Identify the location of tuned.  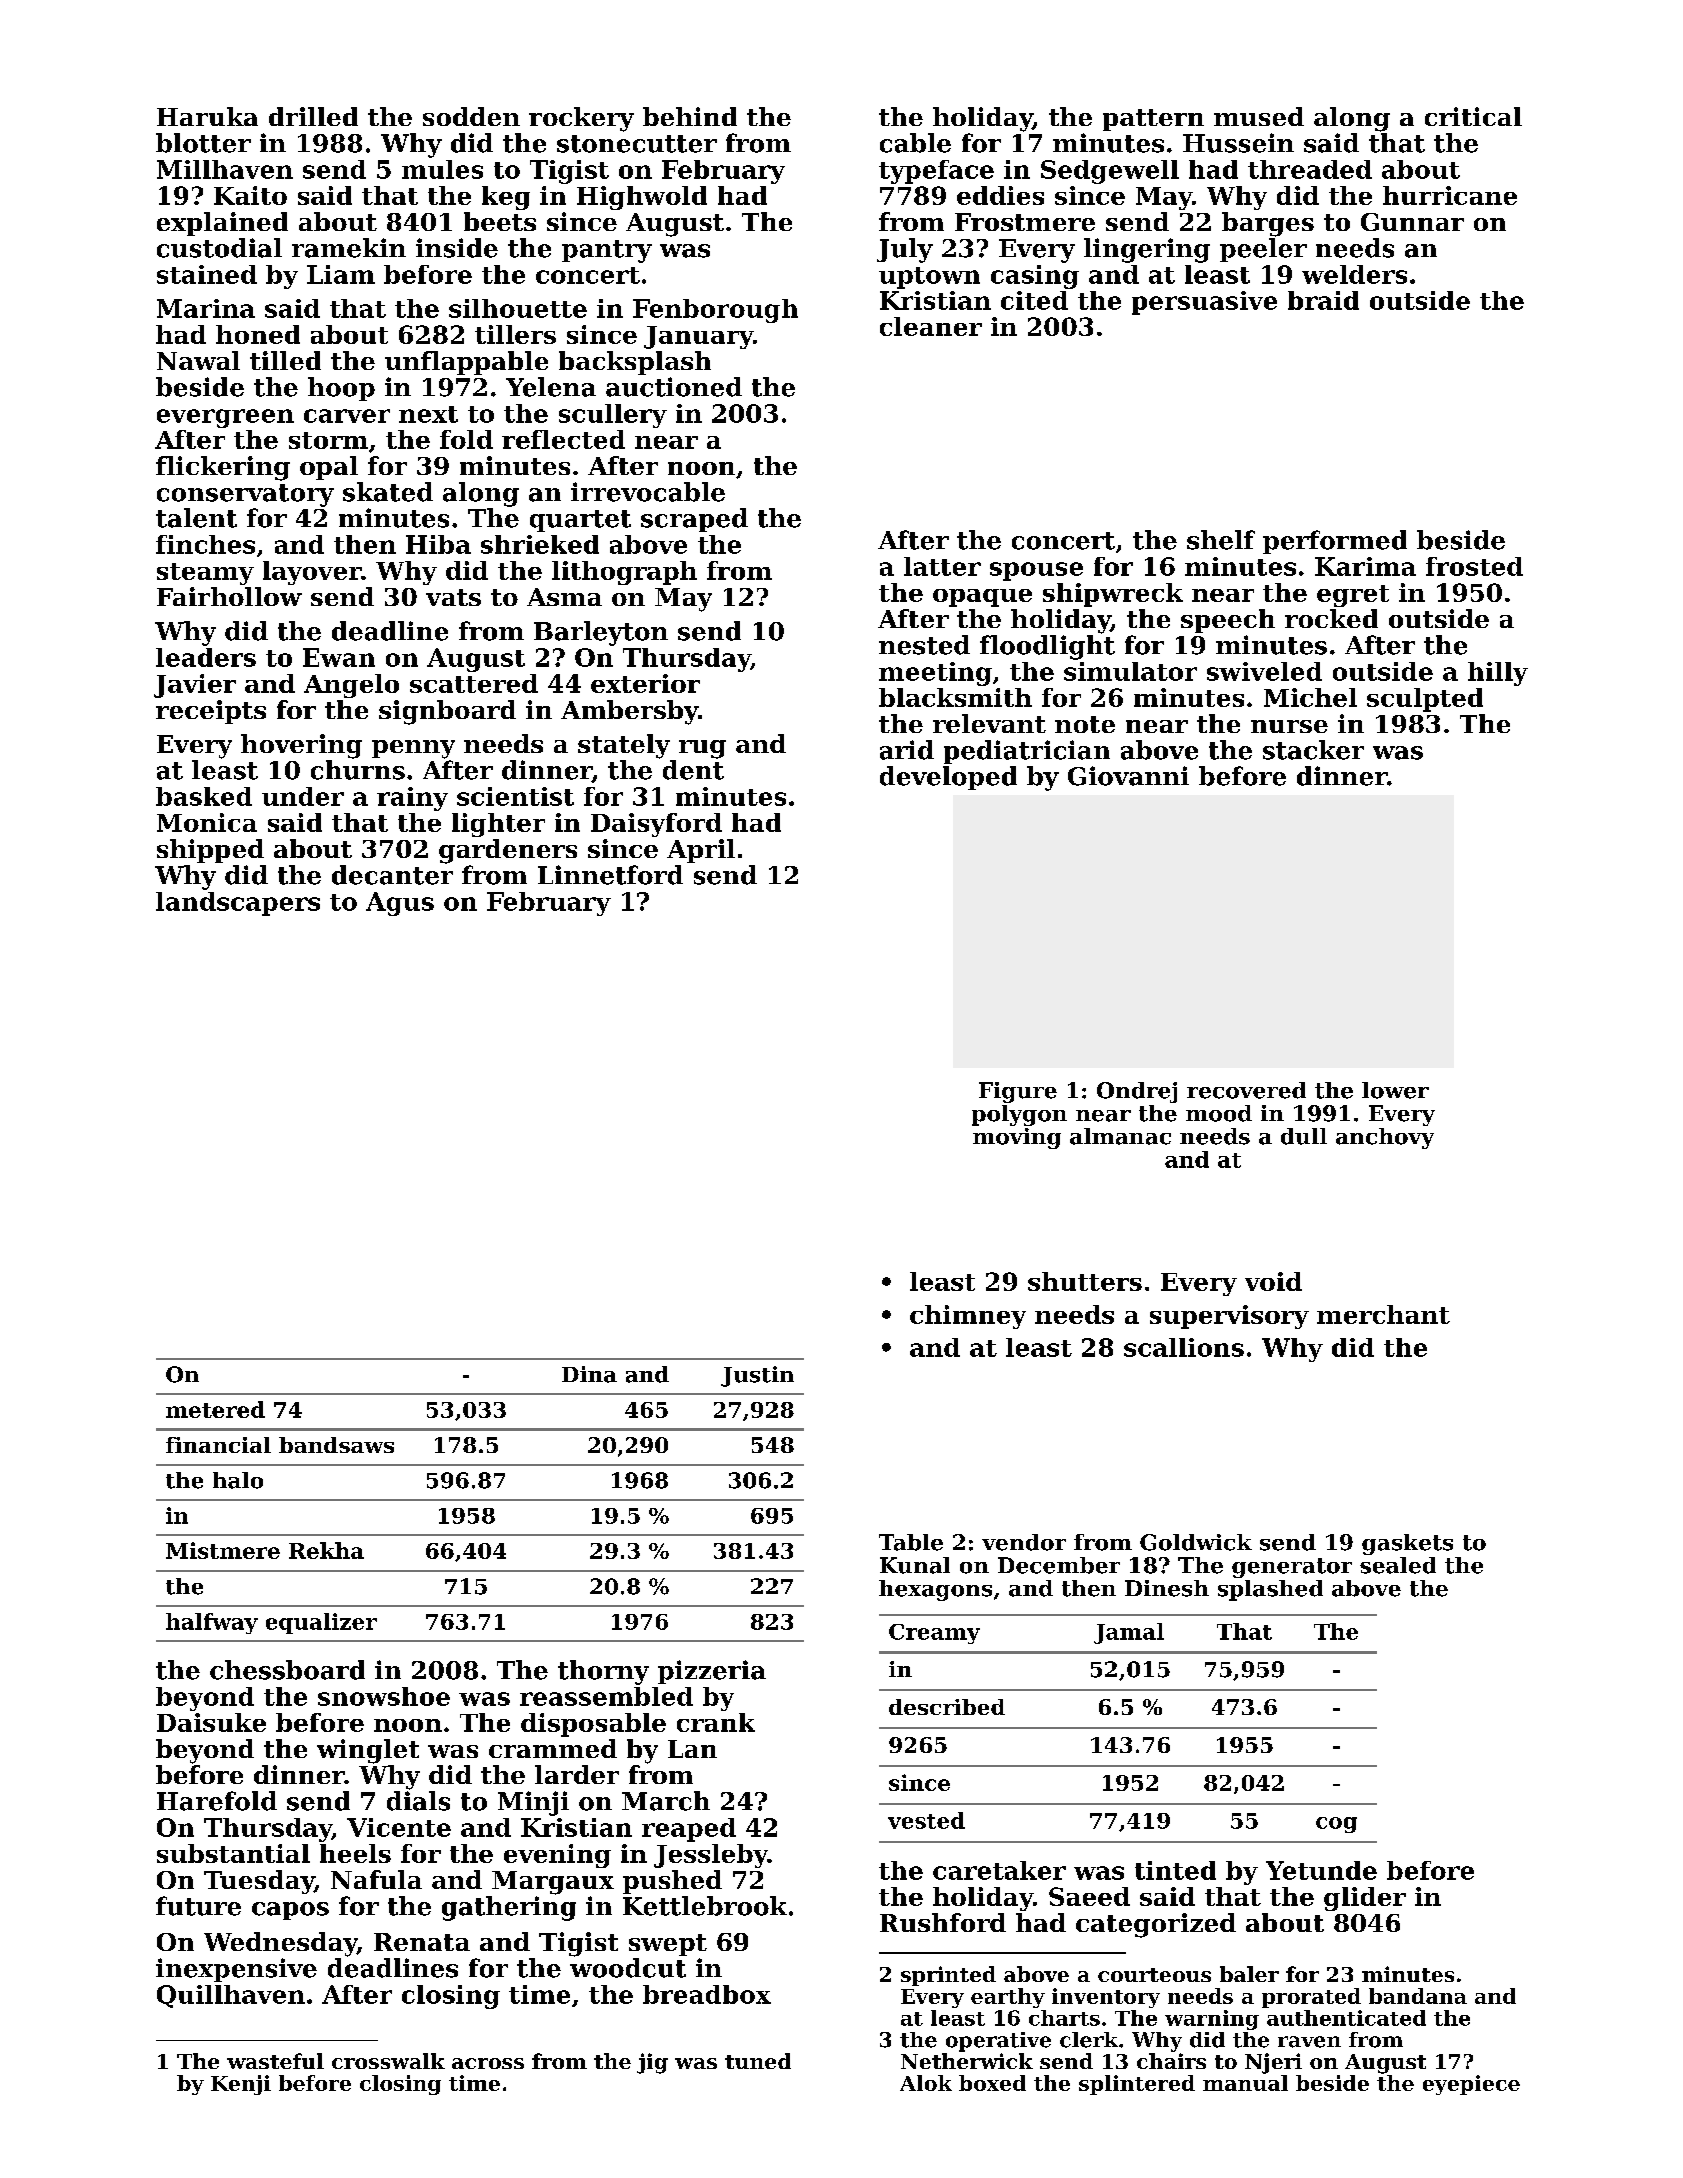
(758, 2061).
